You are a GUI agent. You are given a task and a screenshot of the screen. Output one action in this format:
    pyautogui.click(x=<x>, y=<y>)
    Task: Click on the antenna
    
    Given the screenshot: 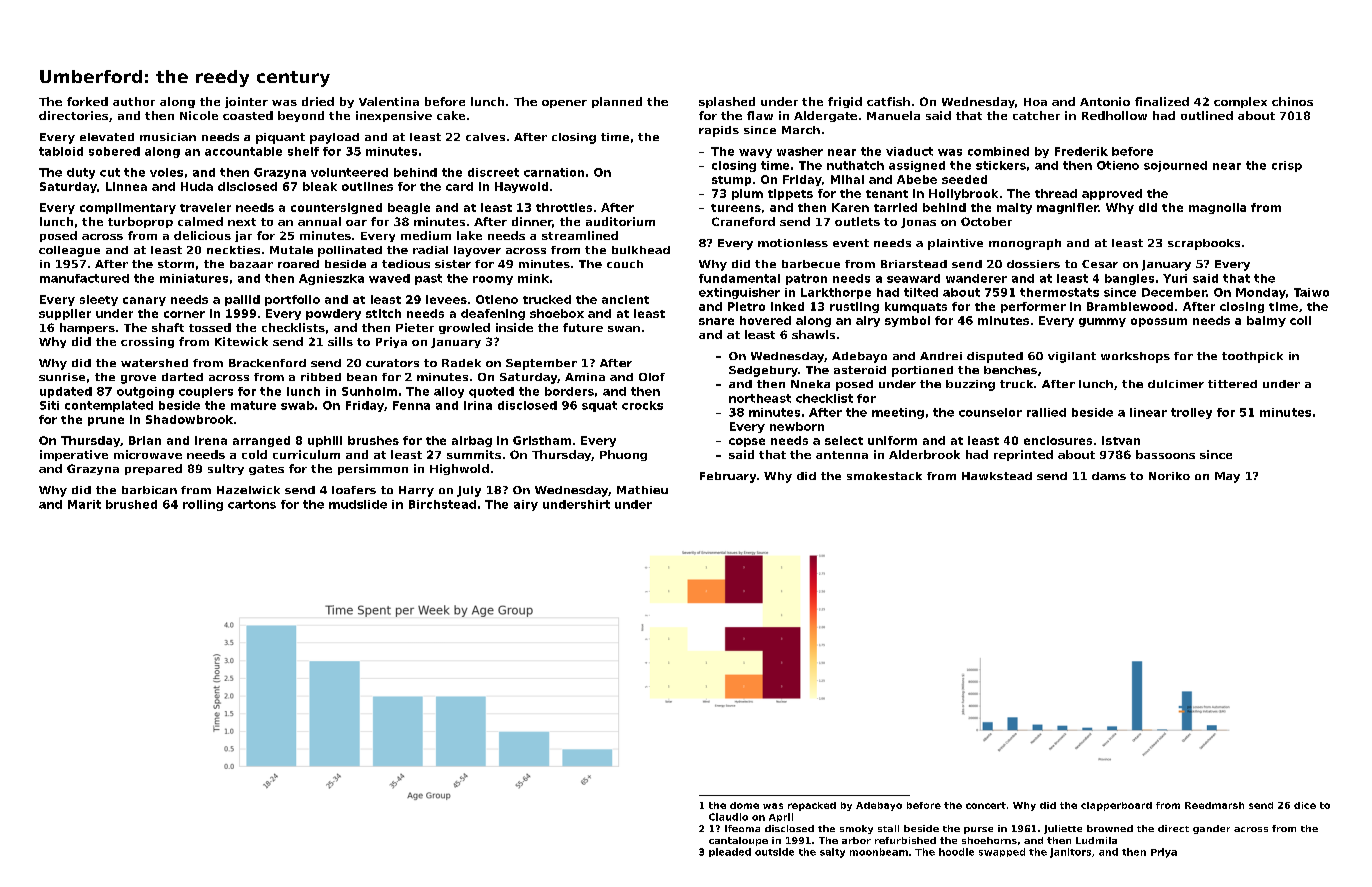 What is the action you would take?
    pyautogui.click(x=842, y=455)
